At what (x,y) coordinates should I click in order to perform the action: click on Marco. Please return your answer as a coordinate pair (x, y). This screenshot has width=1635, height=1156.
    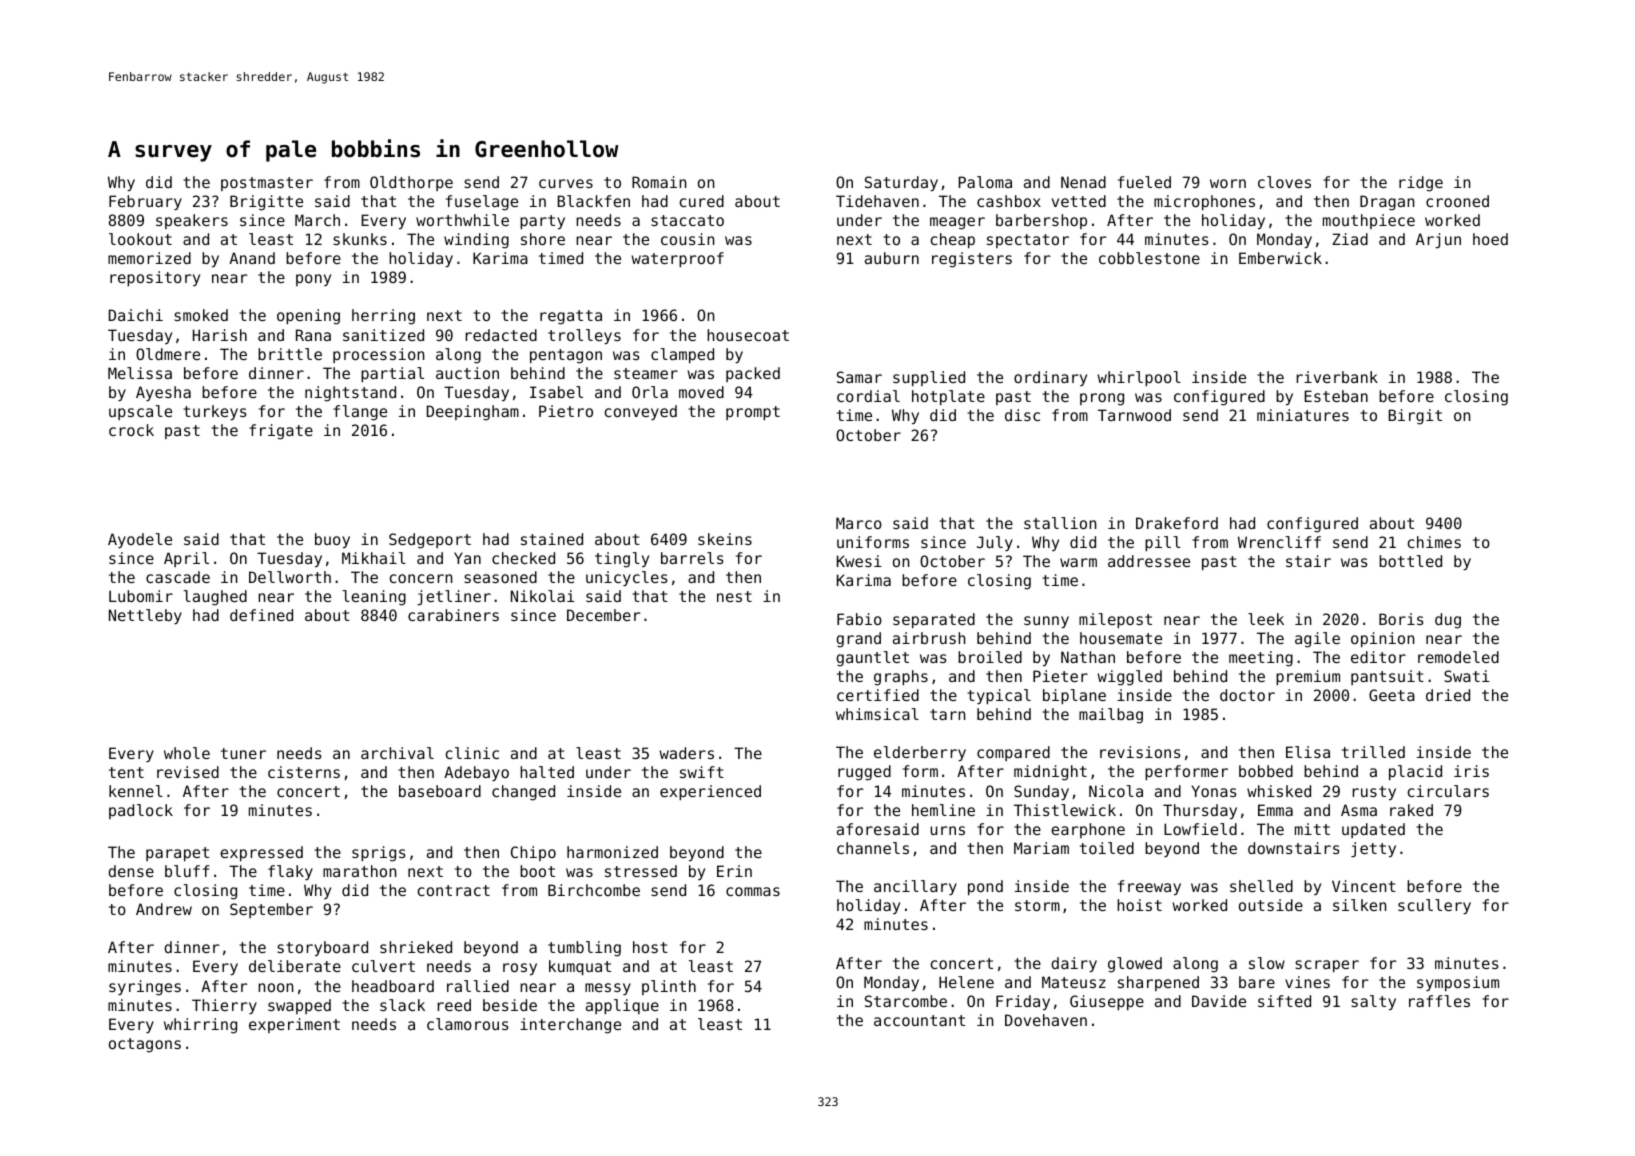
    Looking at the image, I should click on (859, 523).
